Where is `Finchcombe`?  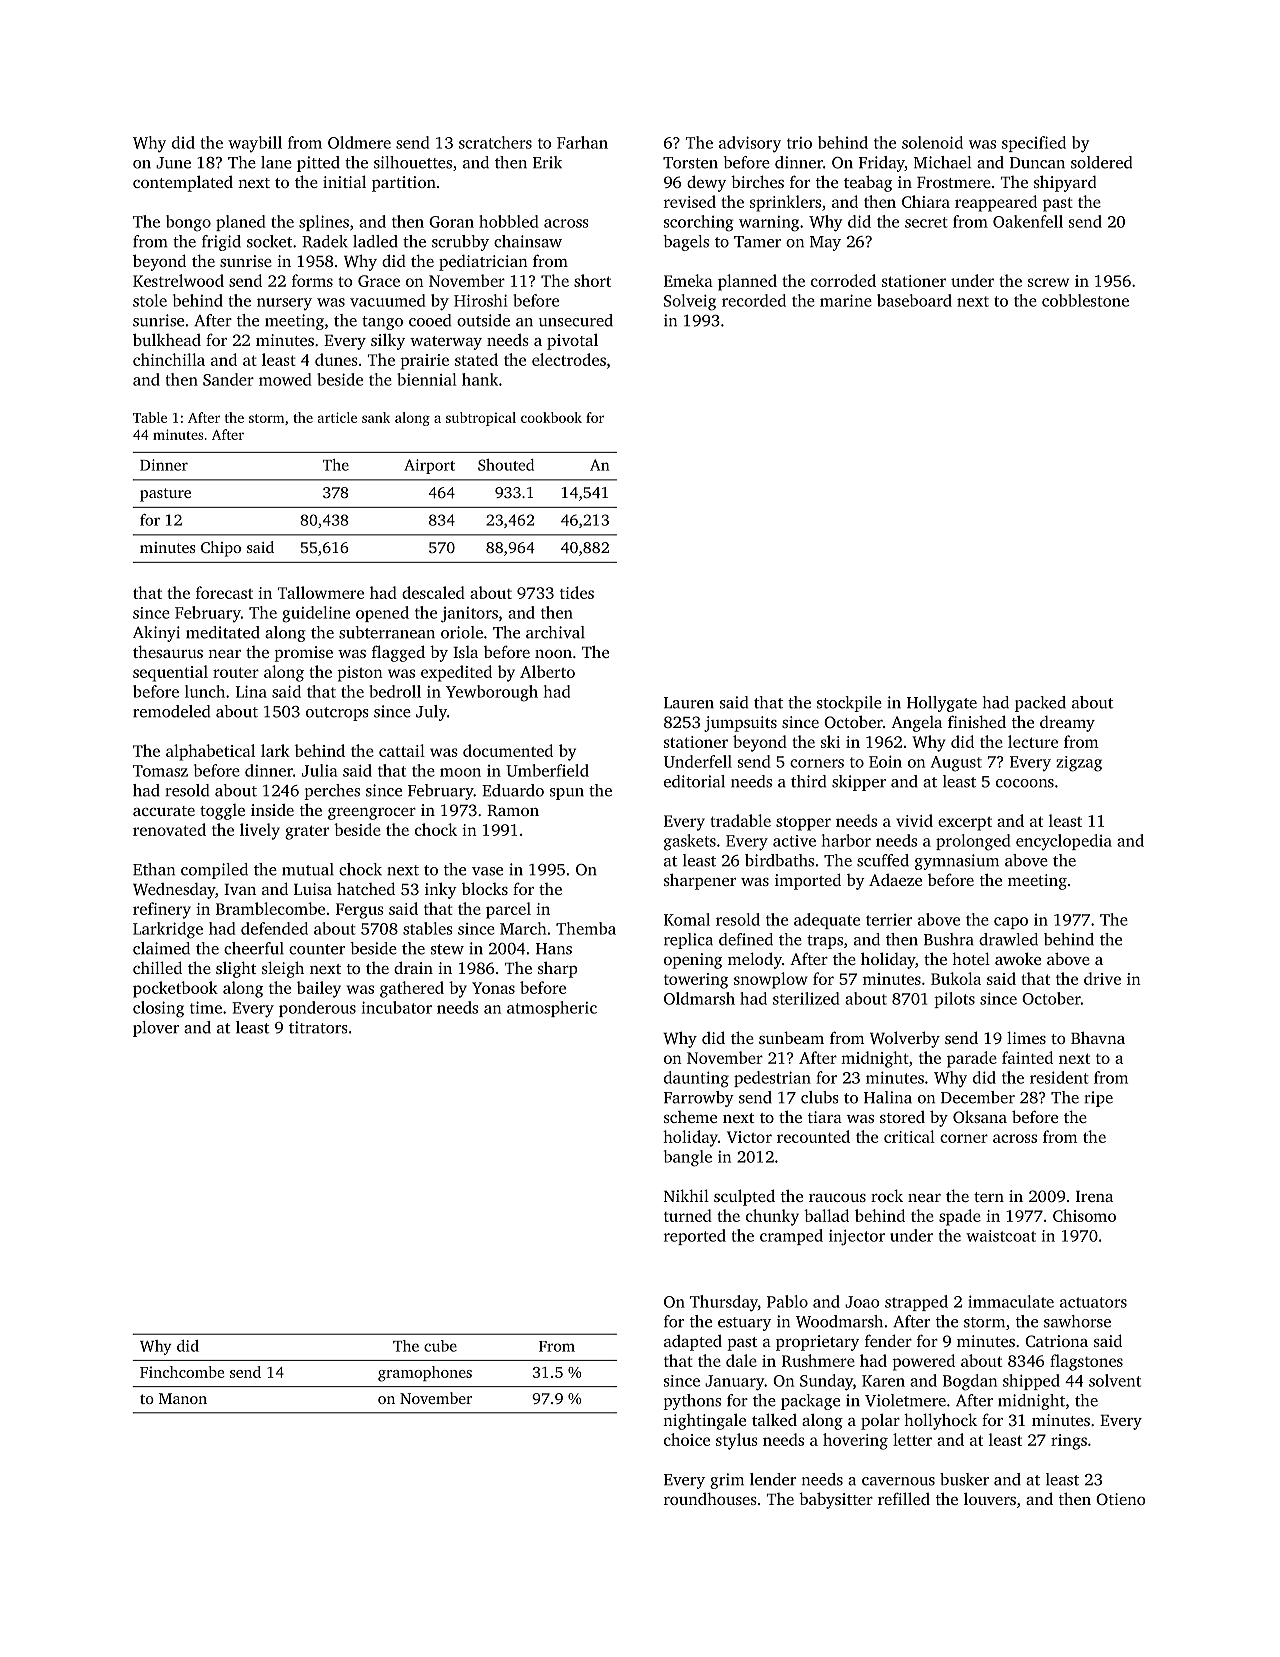 Finchcombe is located at coordinates (182, 1372).
